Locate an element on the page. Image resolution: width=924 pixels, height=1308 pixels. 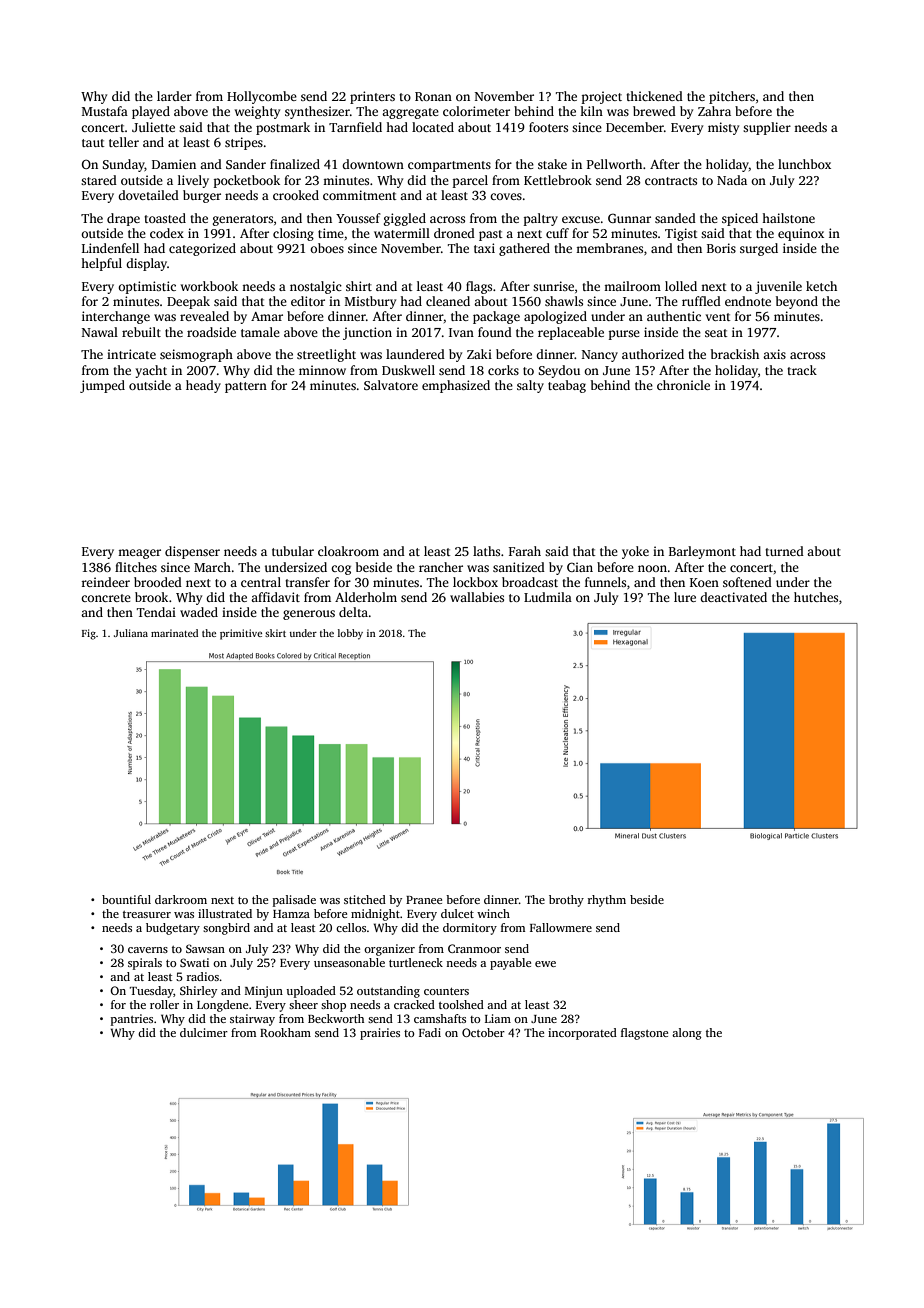
lobby is located at coordinates (350, 634).
